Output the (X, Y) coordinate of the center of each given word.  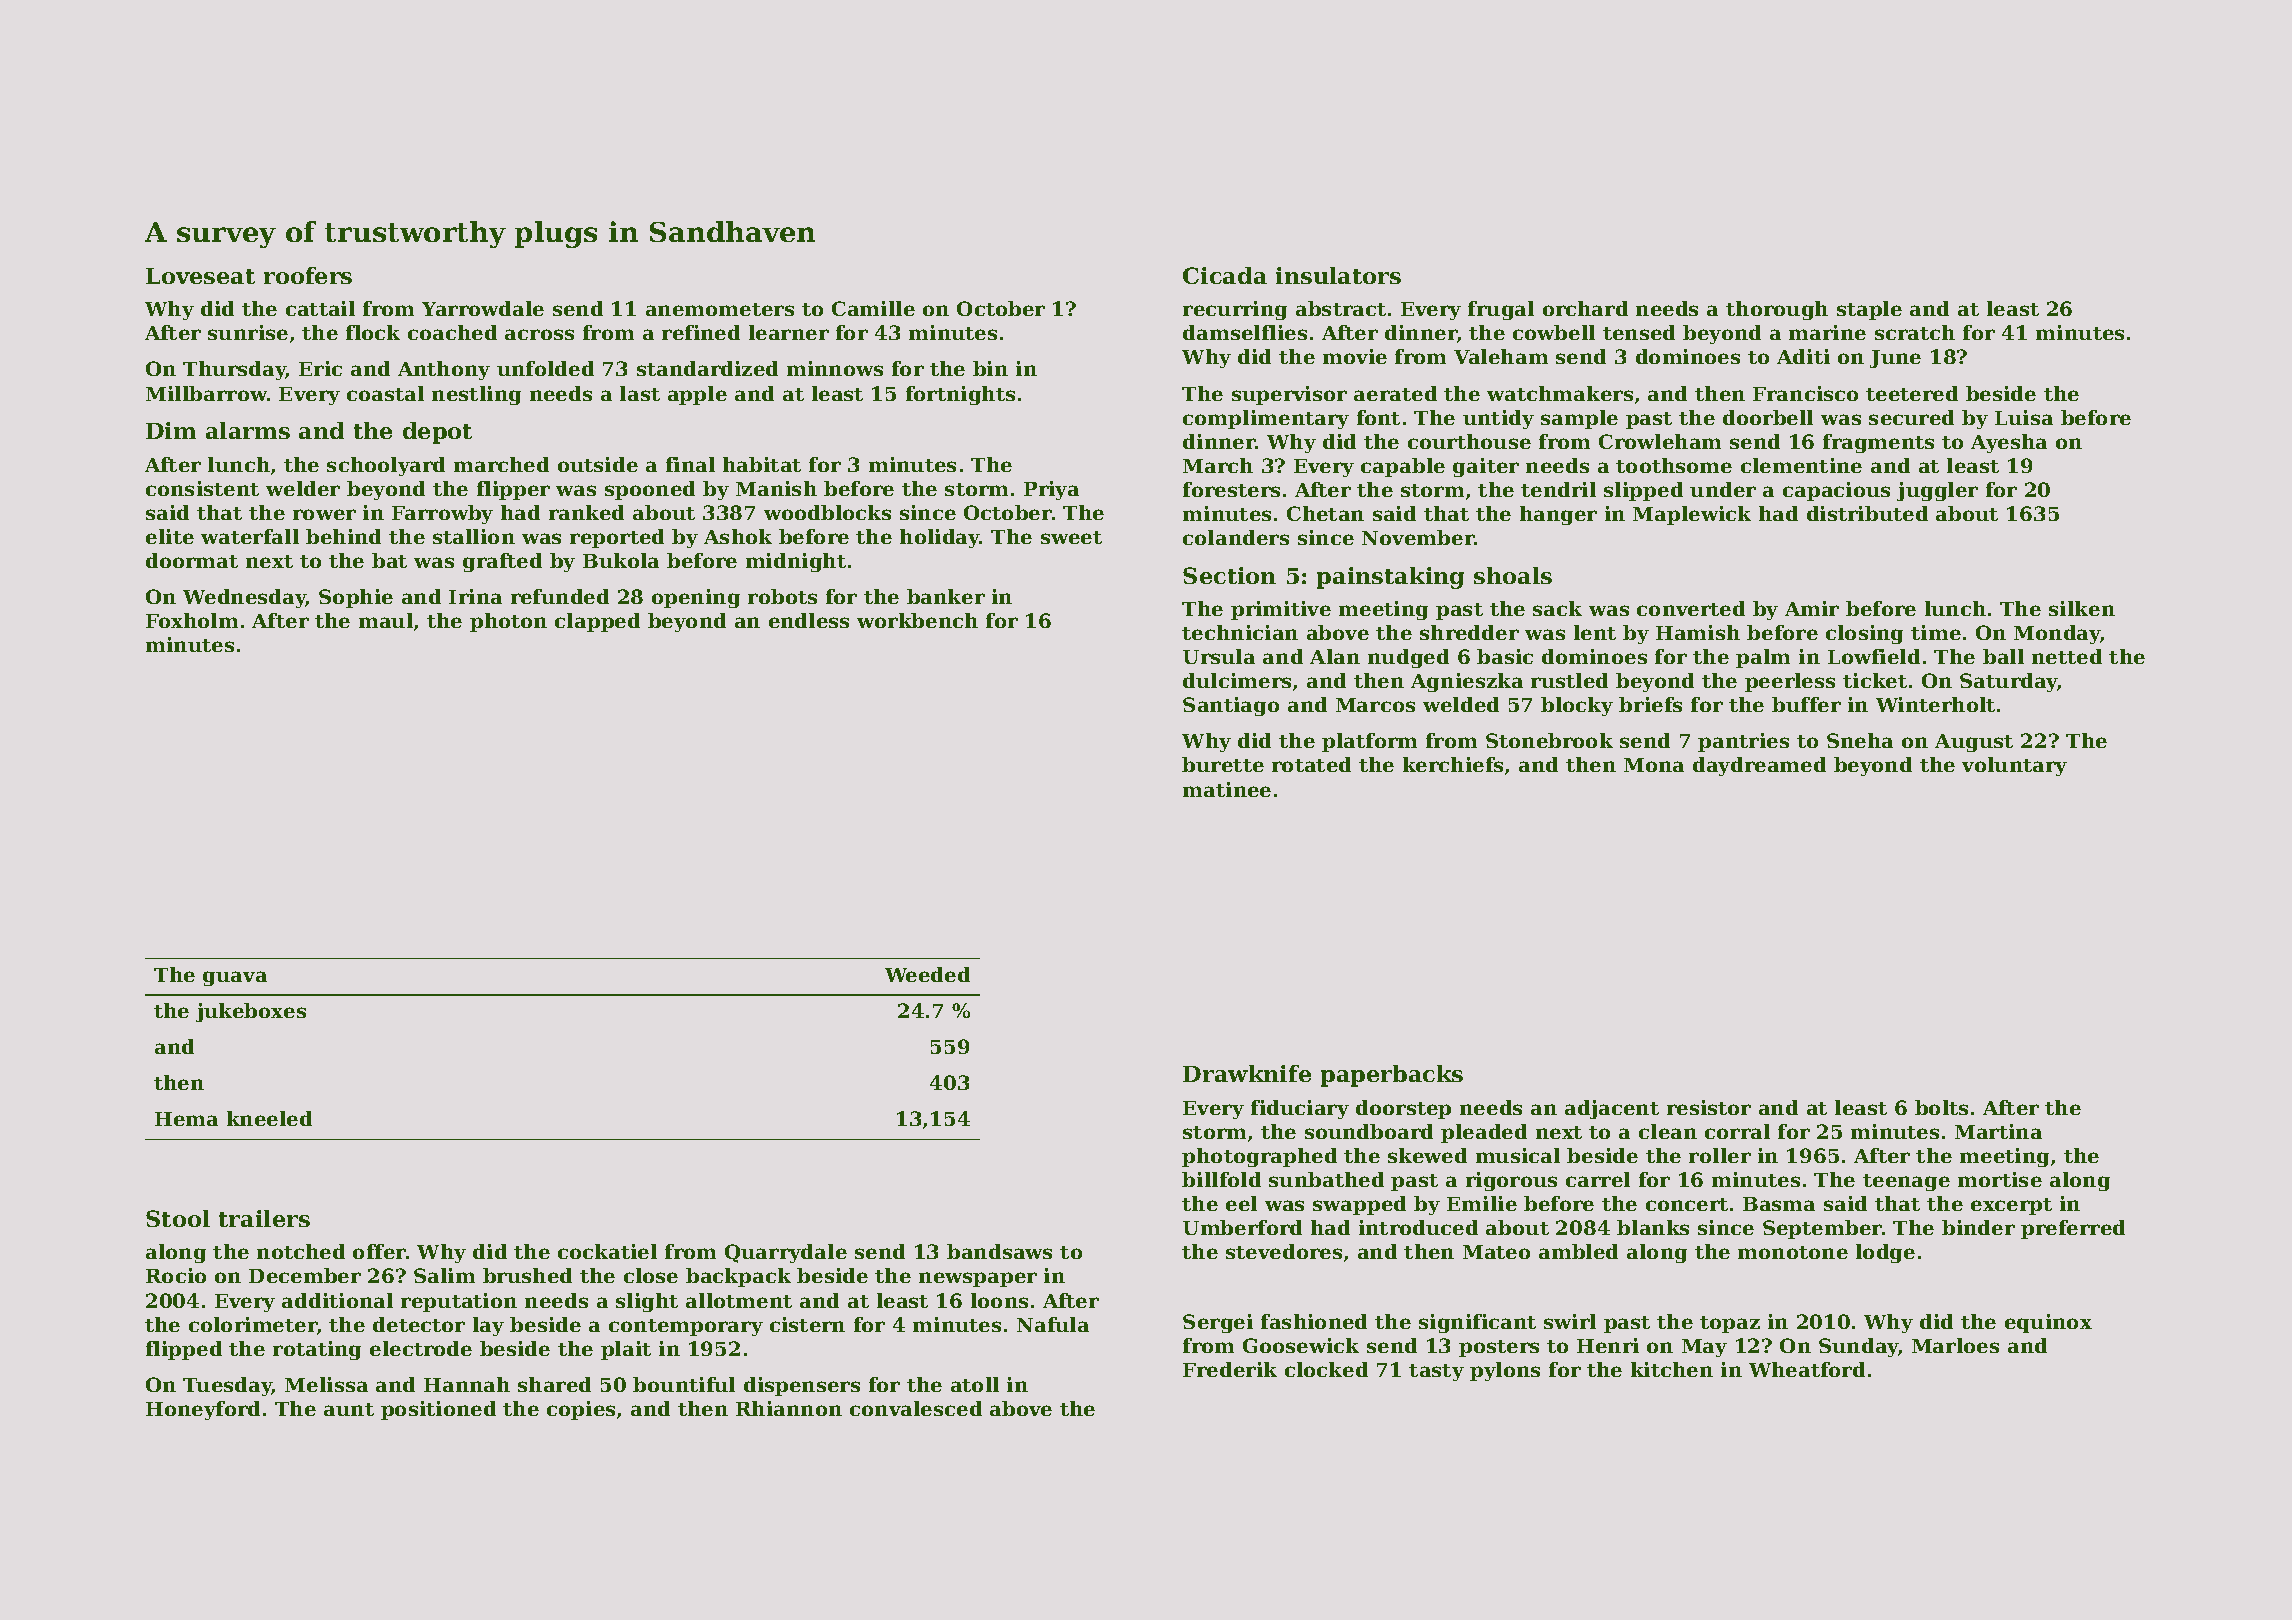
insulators (1338, 275)
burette (1223, 764)
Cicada (1225, 275)
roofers (308, 275)
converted (1691, 608)
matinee (1227, 789)
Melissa (326, 1384)
